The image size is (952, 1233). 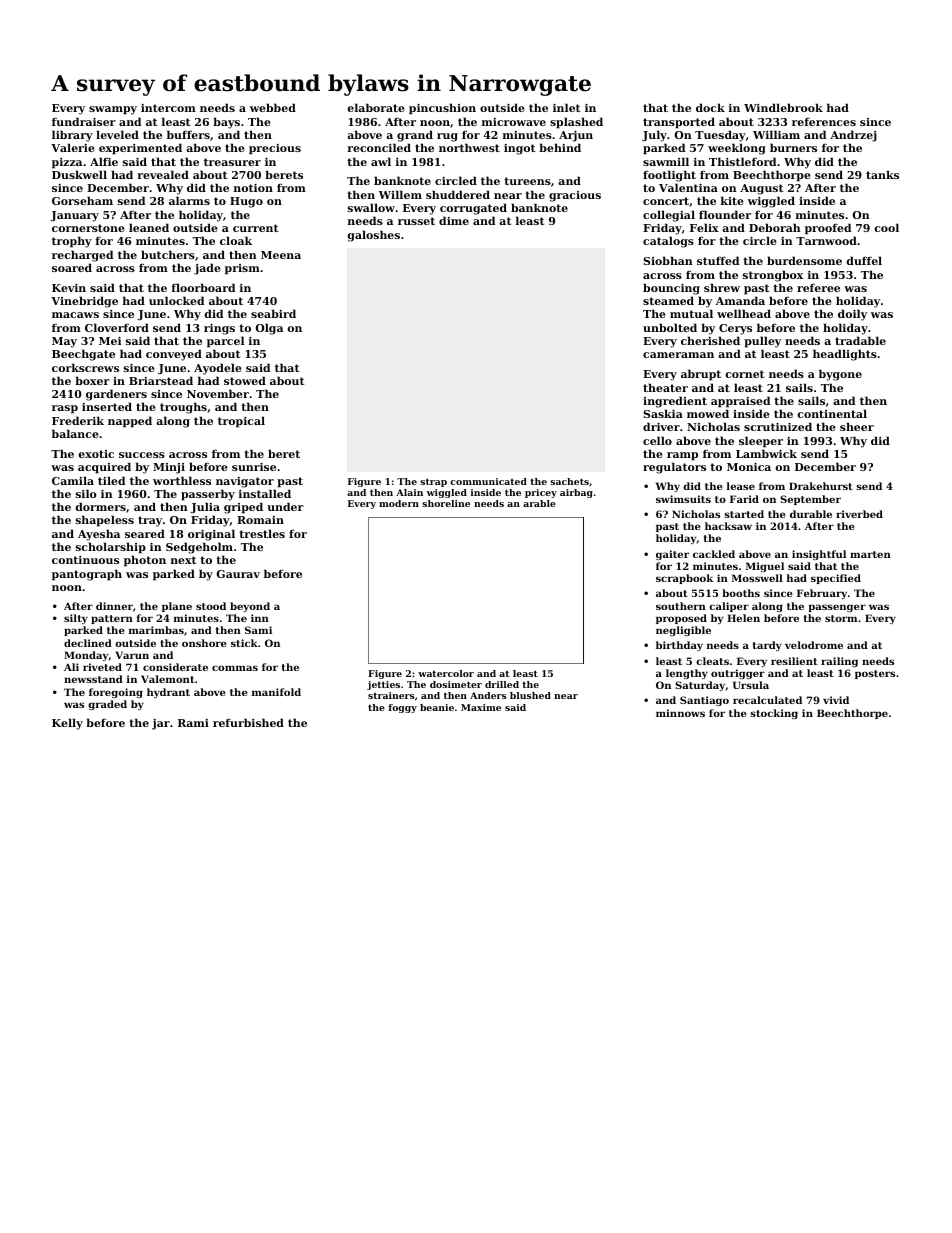 I want to click on continental, so click(x=832, y=413).
